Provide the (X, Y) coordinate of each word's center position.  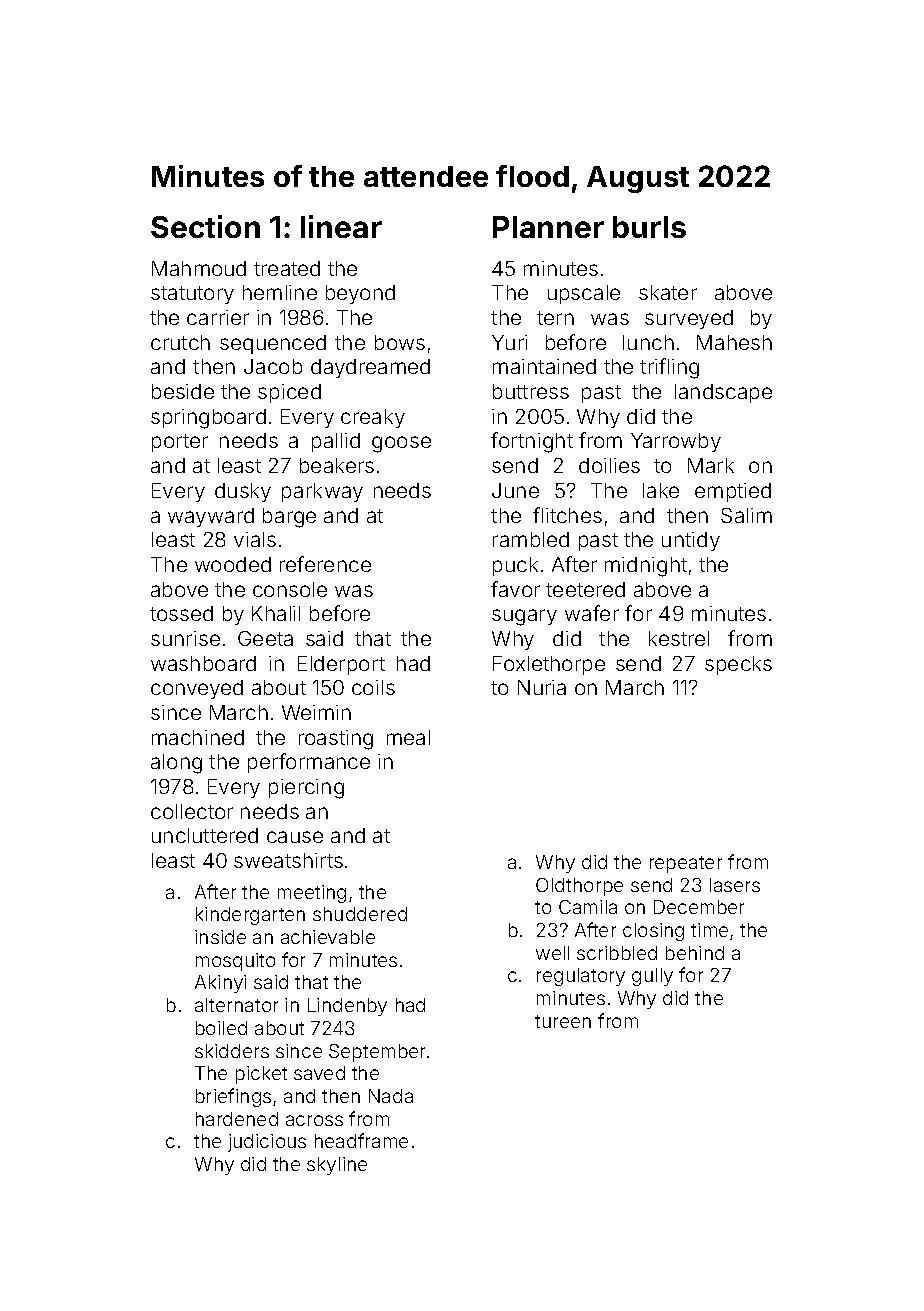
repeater (686, 864)
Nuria (542, 687)
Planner (548, 227)
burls (649, 227)
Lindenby (347, 1007)
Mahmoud (199, 268)
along (176, 764)
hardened (237, 1119)
